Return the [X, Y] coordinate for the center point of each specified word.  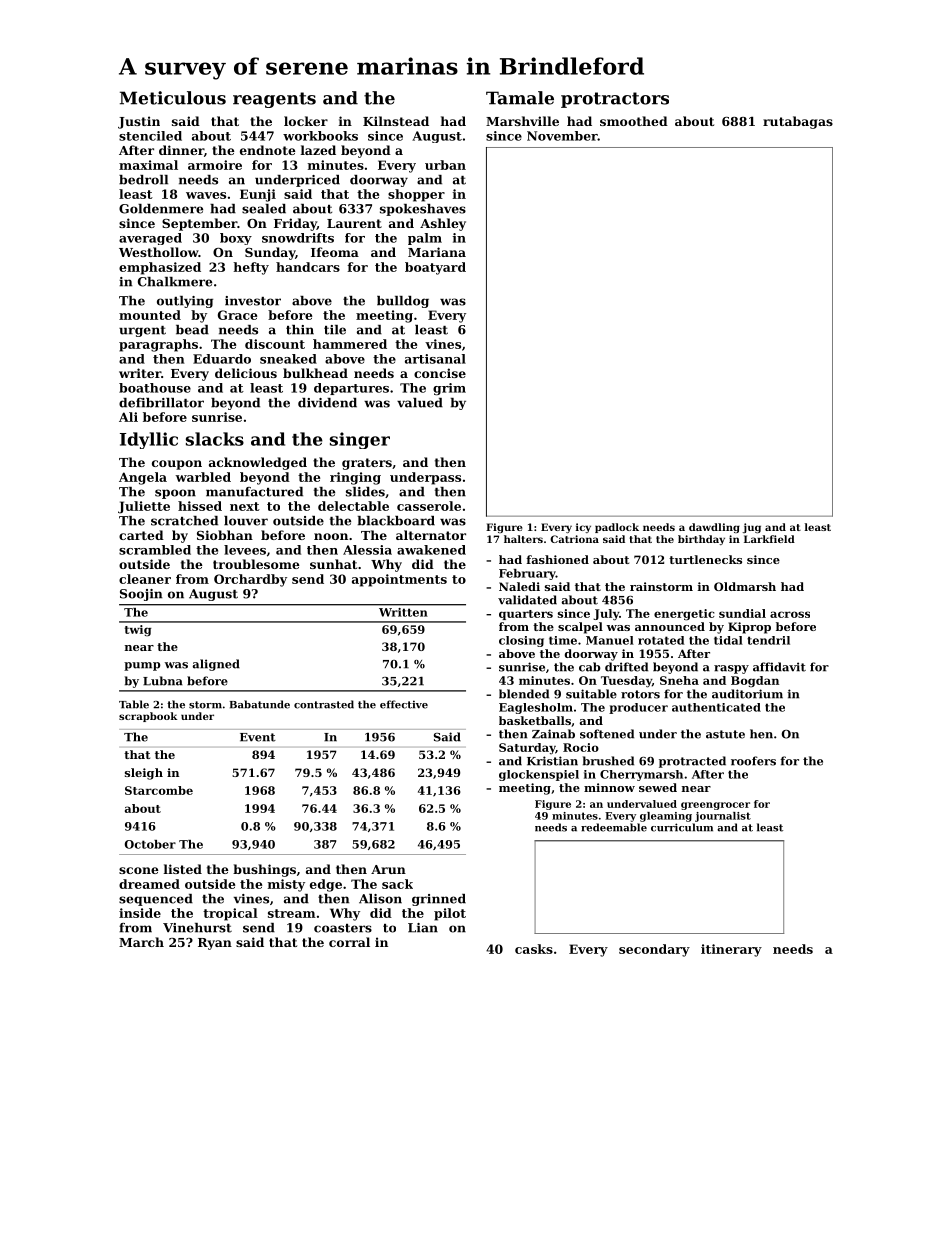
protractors [615, 100]
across [790, 614]
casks [534, 949]
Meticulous [173, 98]
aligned [216, 665]
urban [445, 165]
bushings [264, 870]
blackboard [396, 521]
